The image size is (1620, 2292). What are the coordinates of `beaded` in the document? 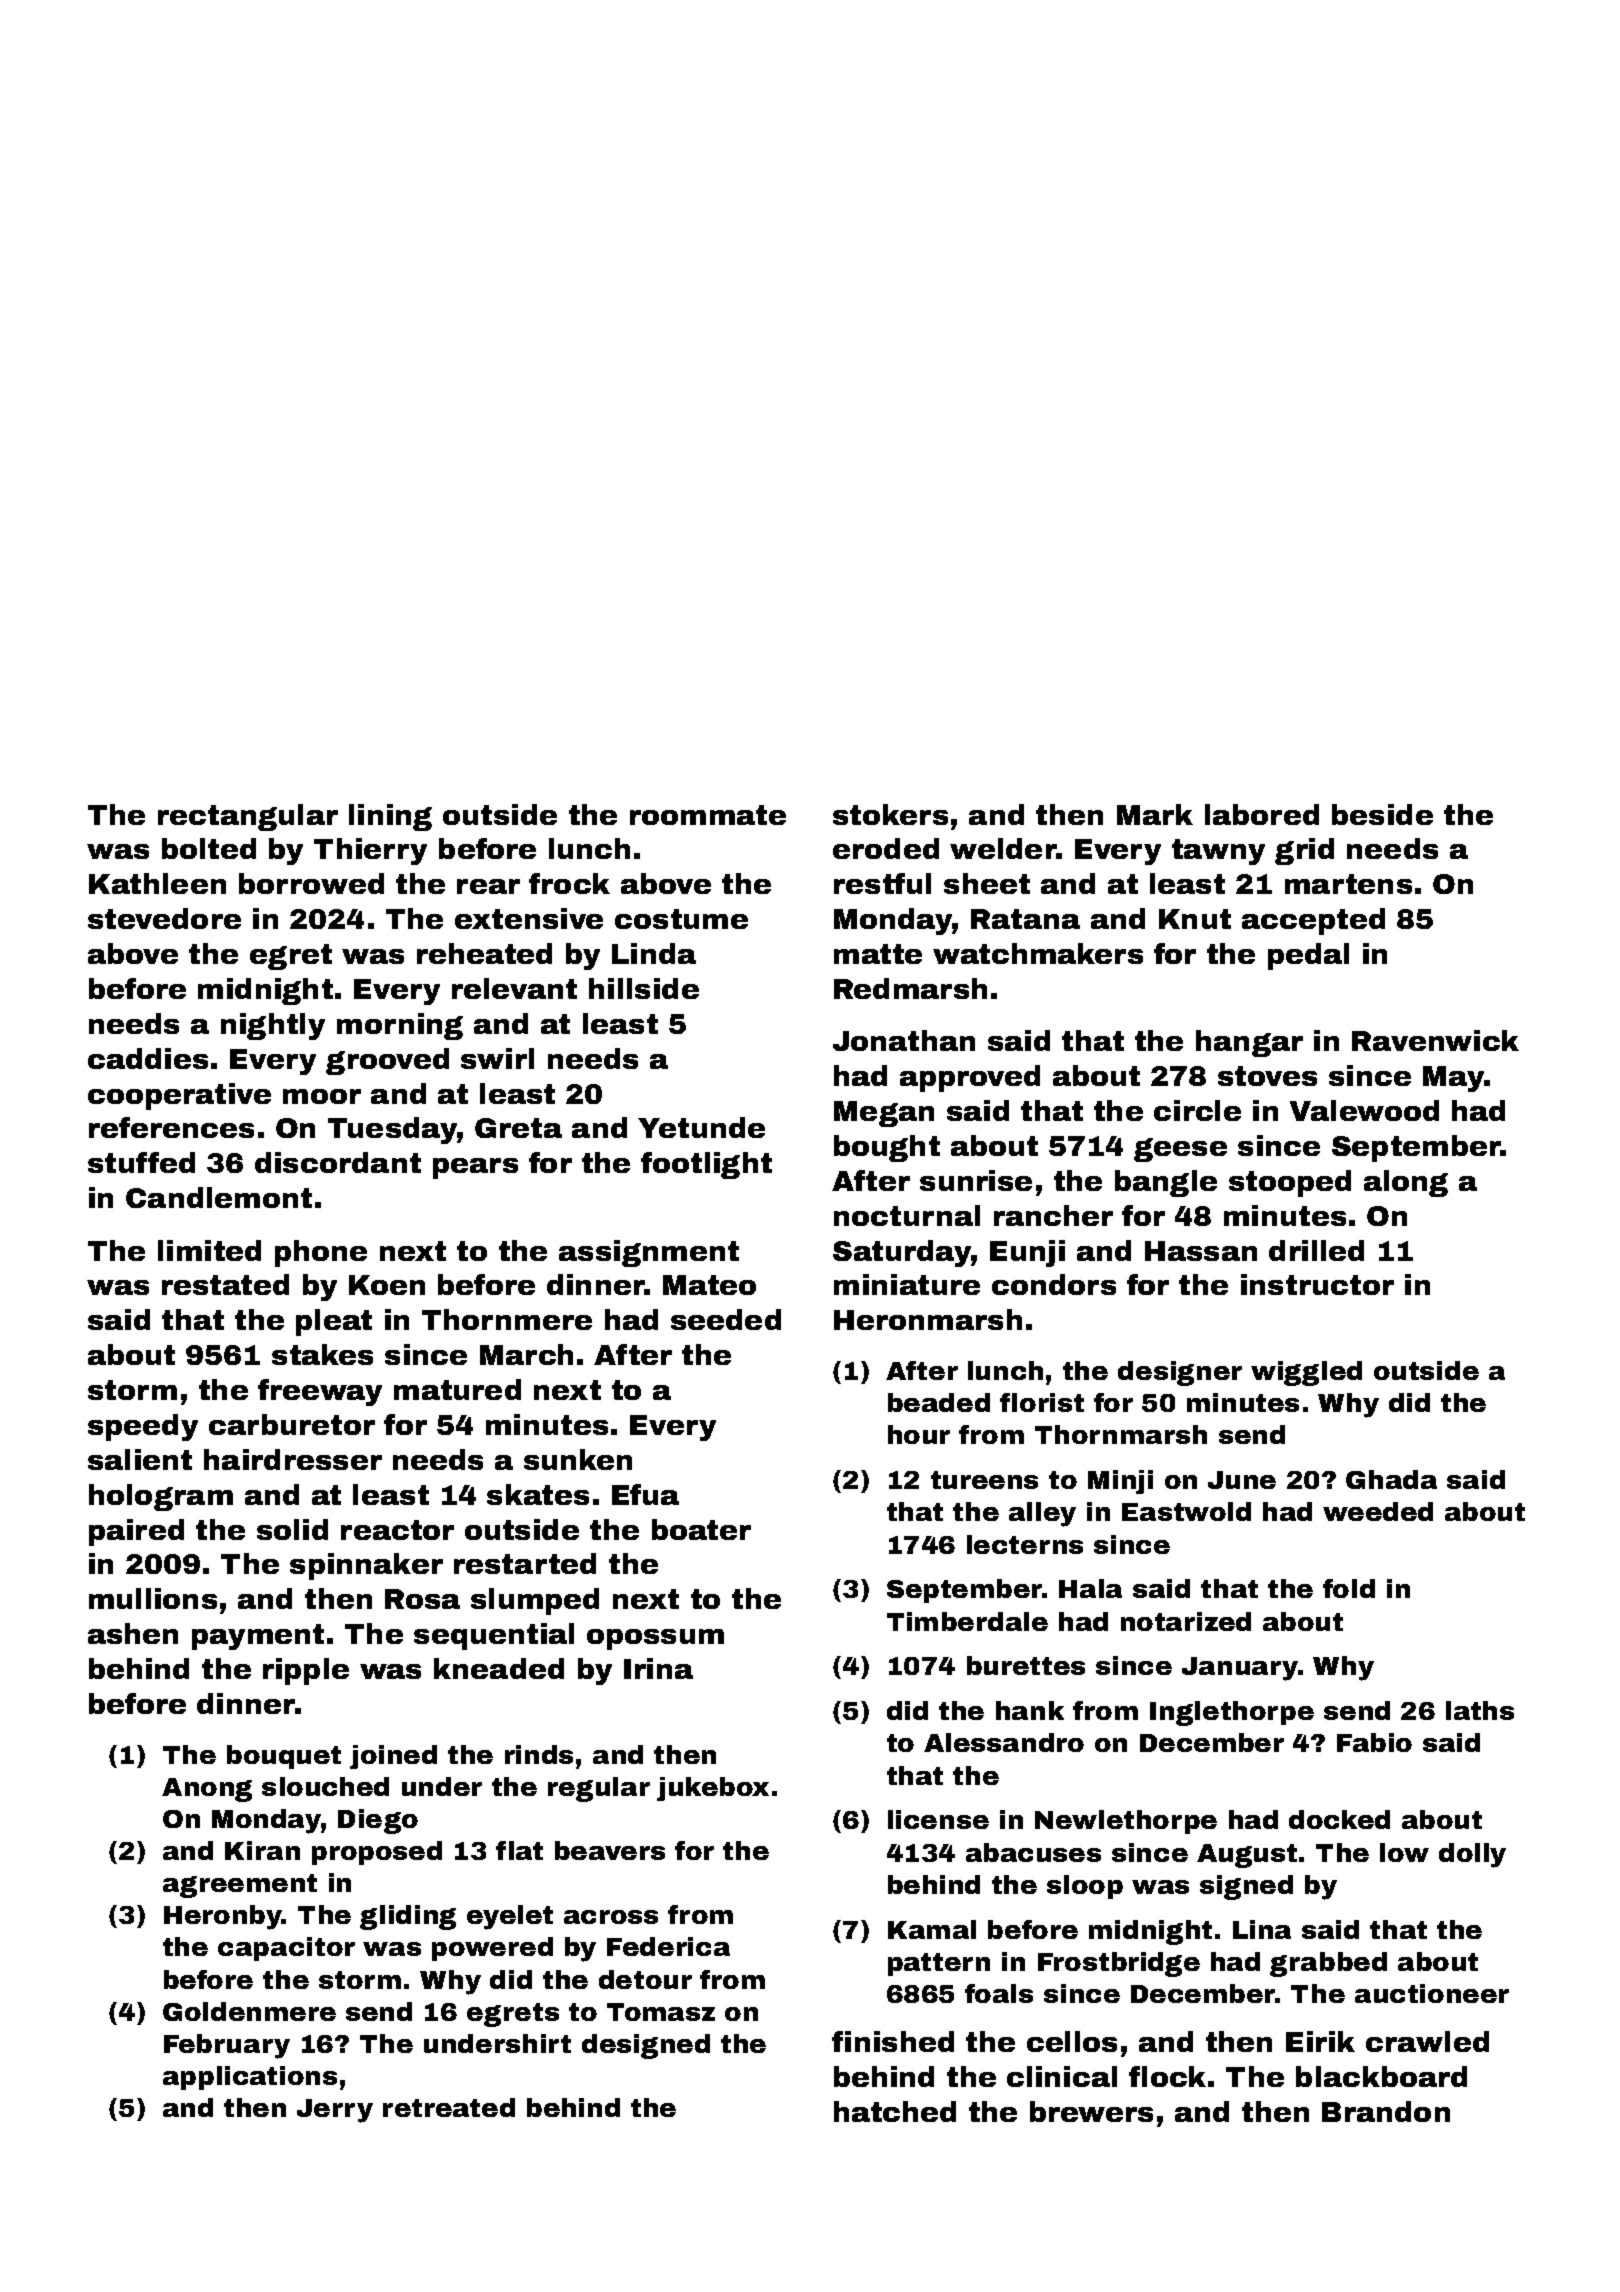 It's located at (939, 1402).
